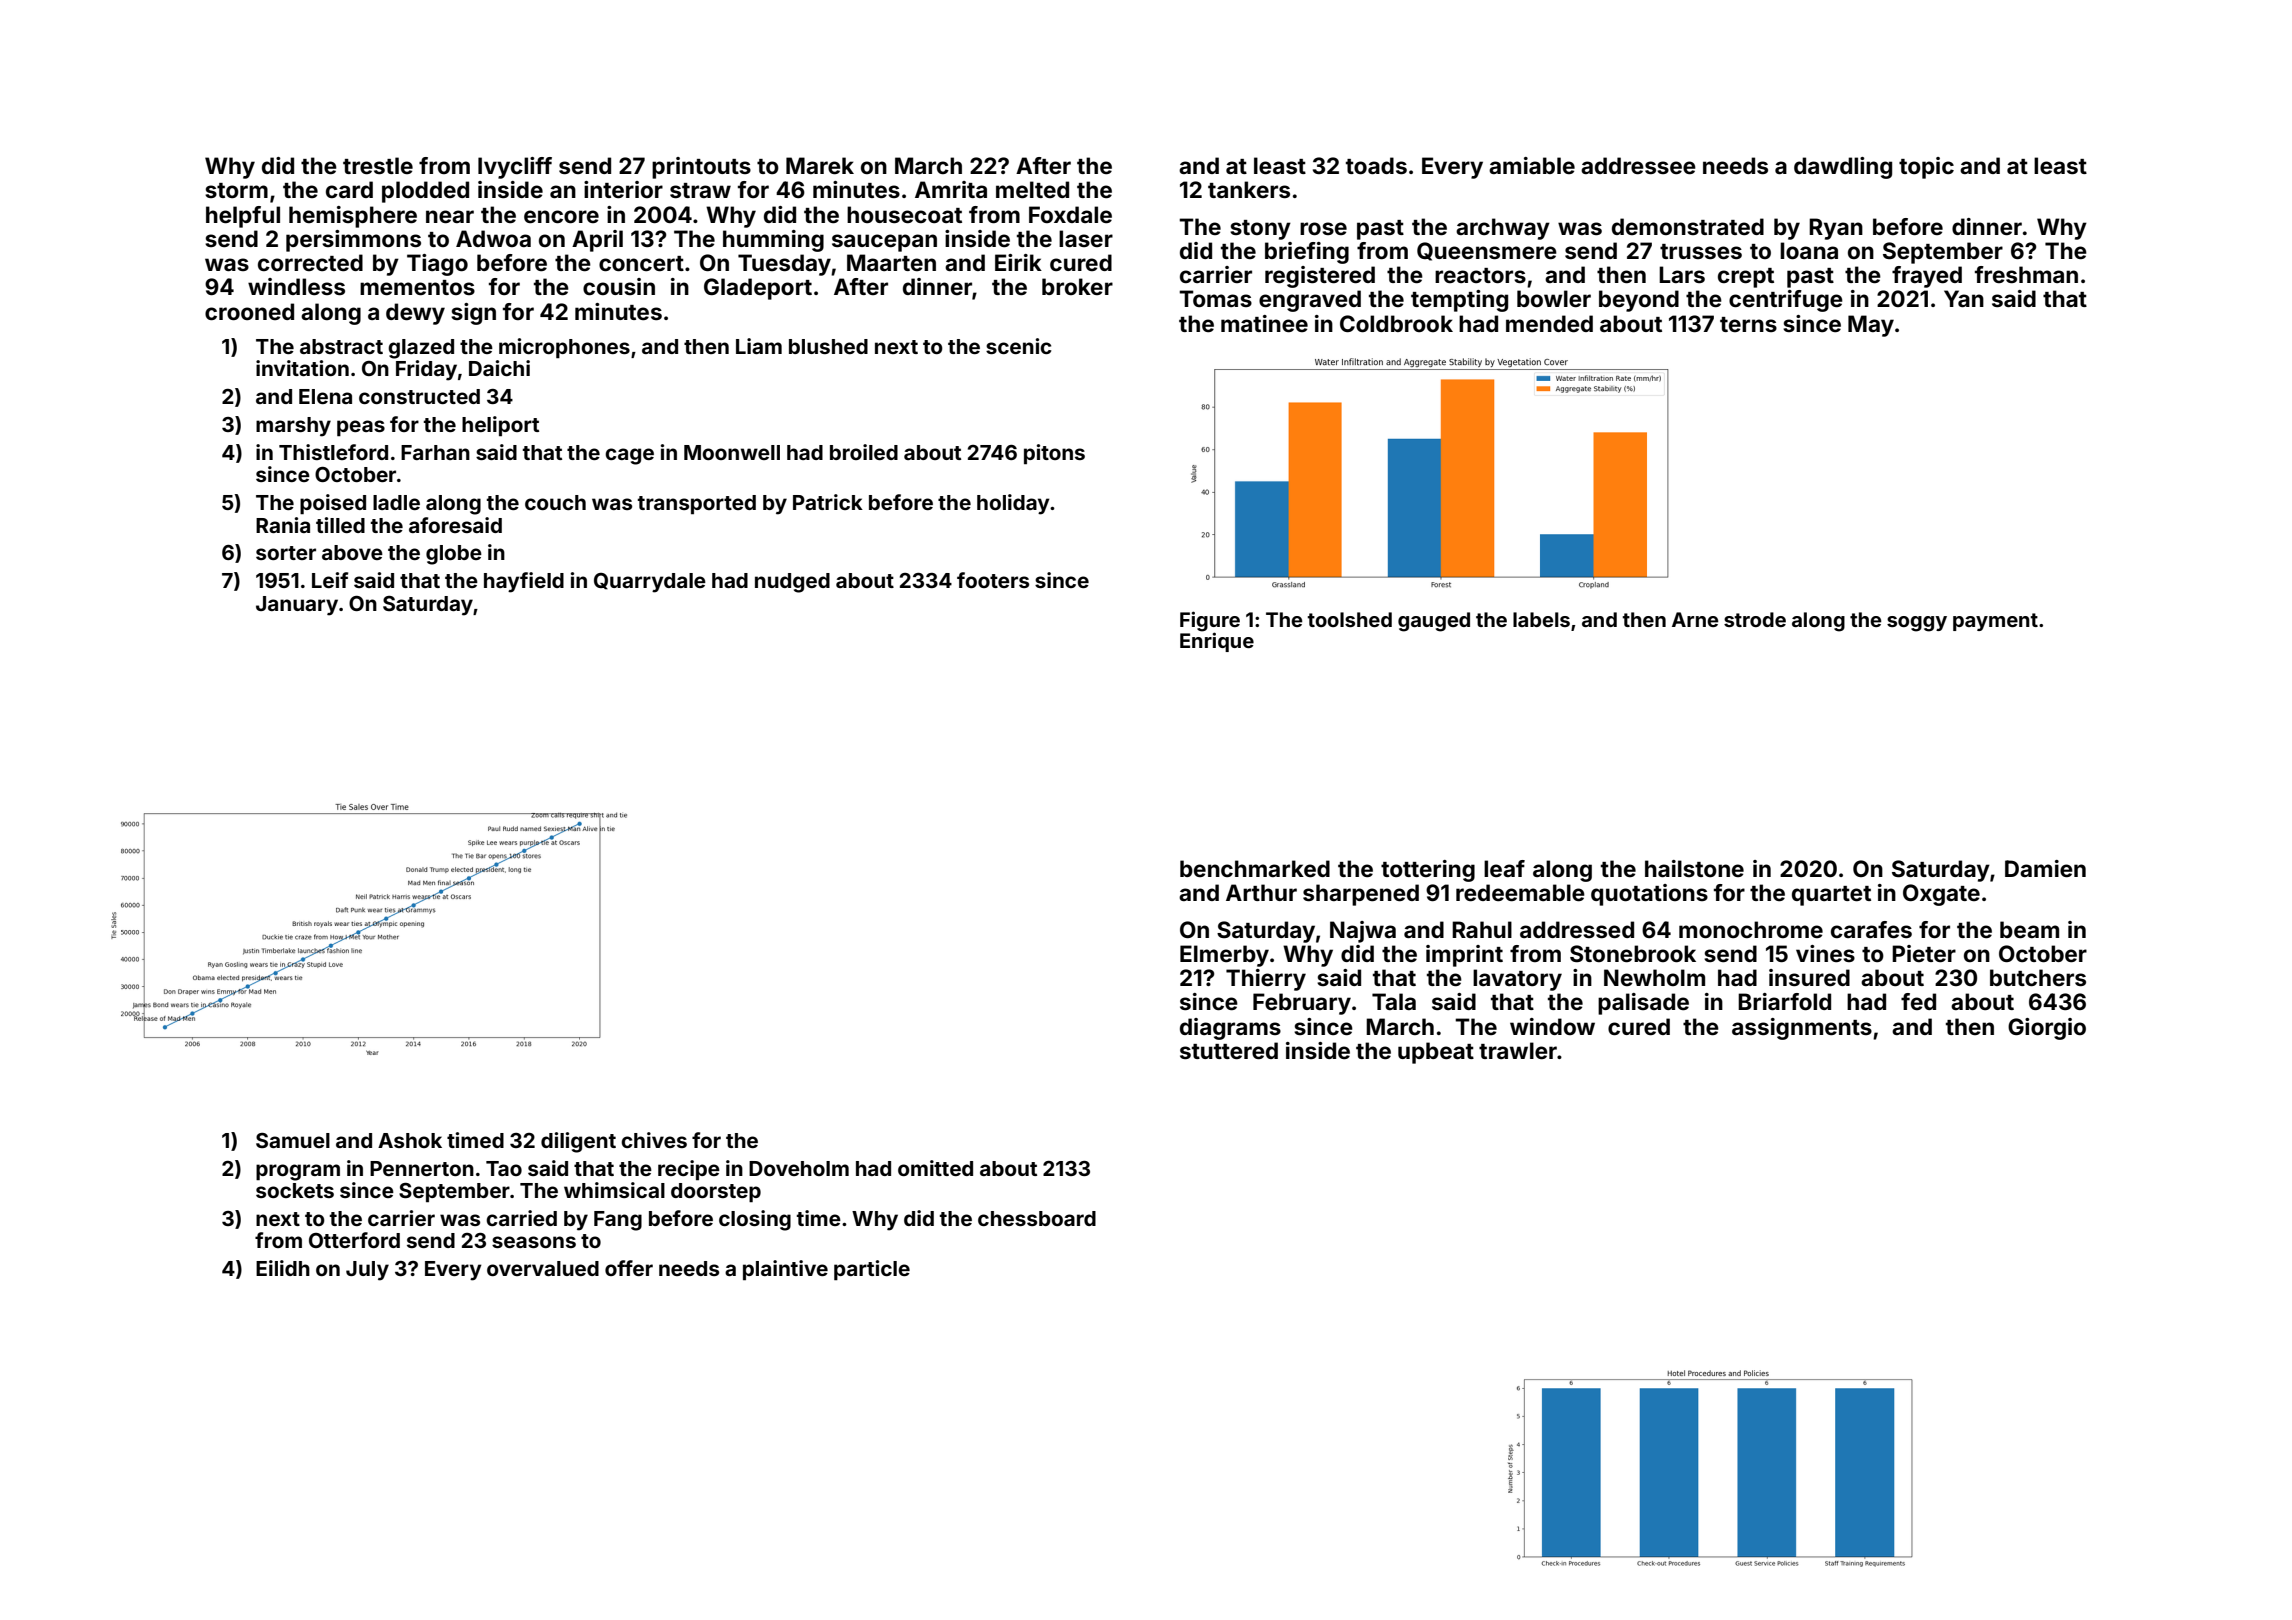 The height and width of the document is (1620, 2292). Describe the element at coordinates (1054, 454) in the document. I see `pitons` at that location.
